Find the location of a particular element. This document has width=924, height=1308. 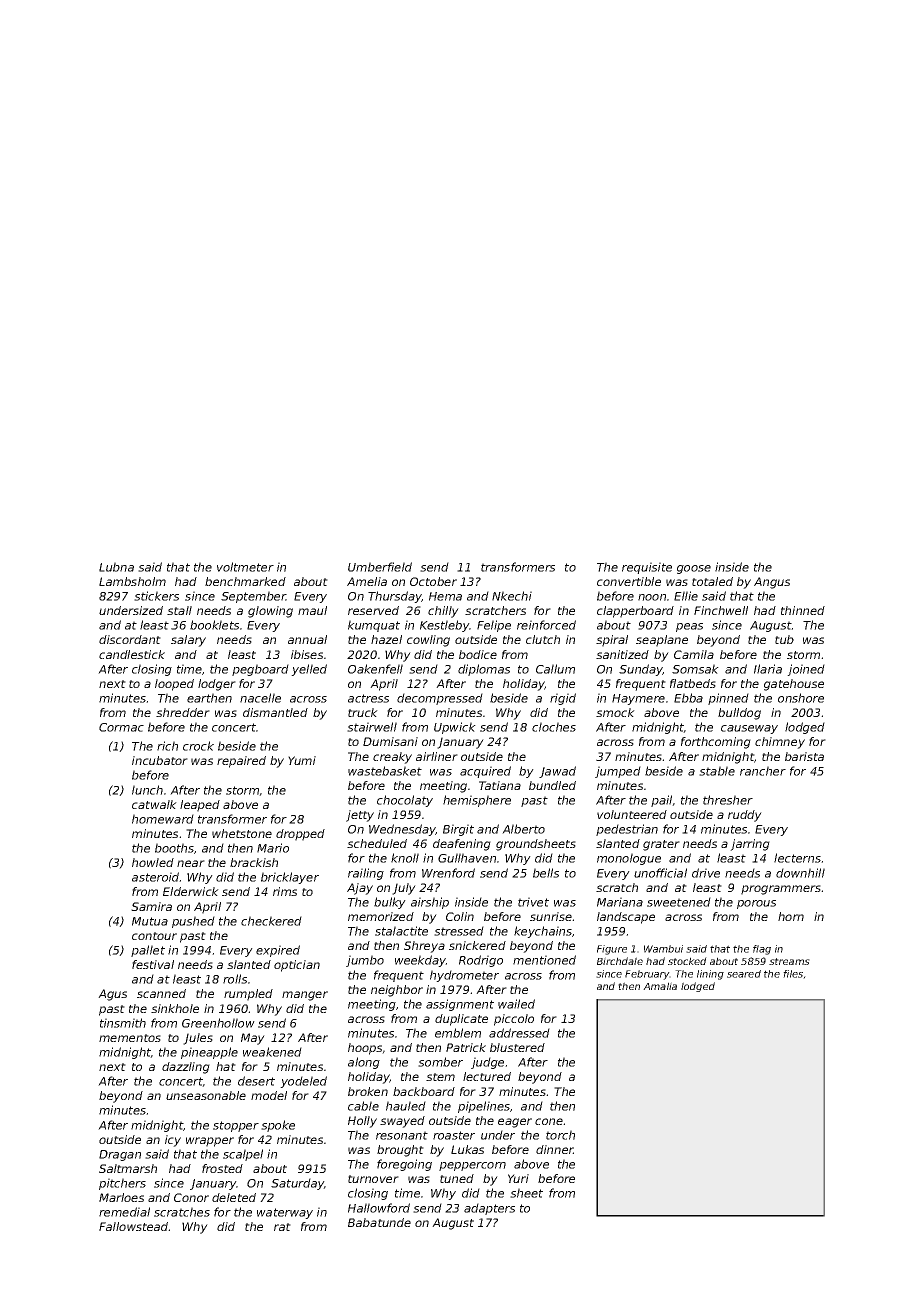

July is located at coordinates (404, 889).
